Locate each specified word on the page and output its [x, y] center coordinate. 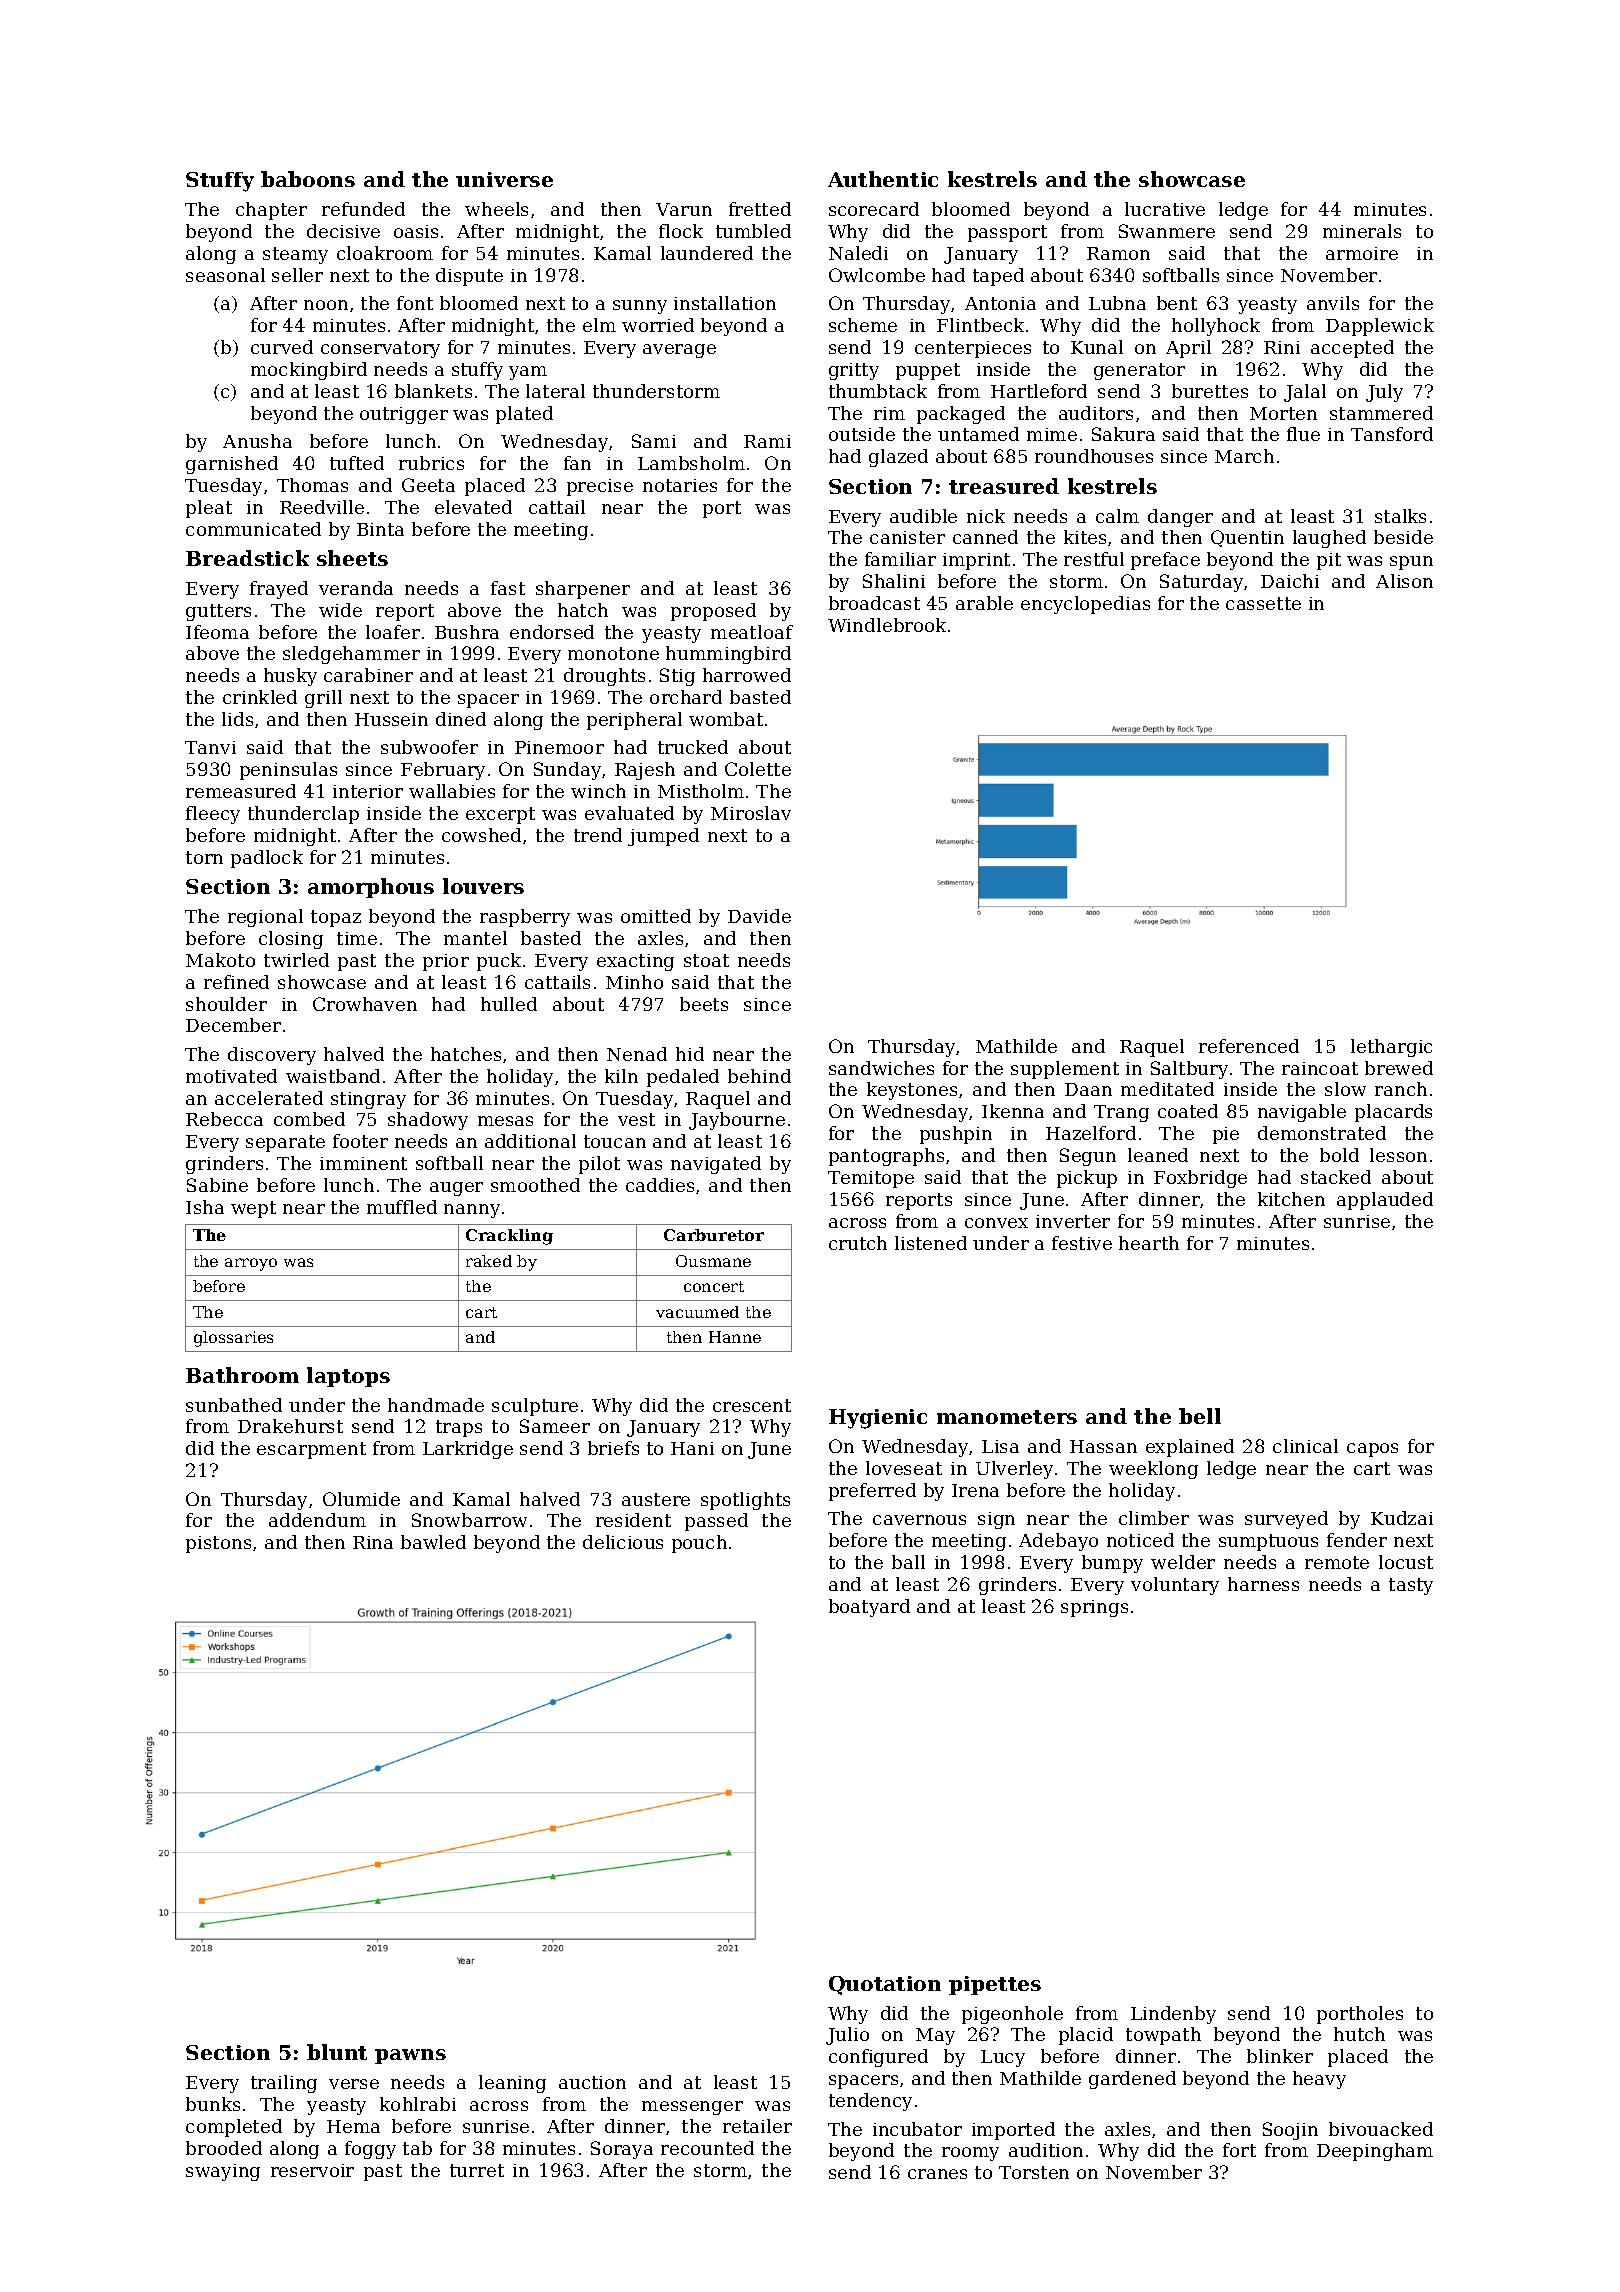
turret [477, 2170]
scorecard [874, 209]
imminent [363, 1163]
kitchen [1291, 1199]
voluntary [1175, 1586]
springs [1094, 1608]
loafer [393, 632]
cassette [1263, 603]
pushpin [956, 1135]
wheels [496, 209]
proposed [713, 612]
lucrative [1165, 209]
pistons [218, 1544]
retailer [757, 2126]
